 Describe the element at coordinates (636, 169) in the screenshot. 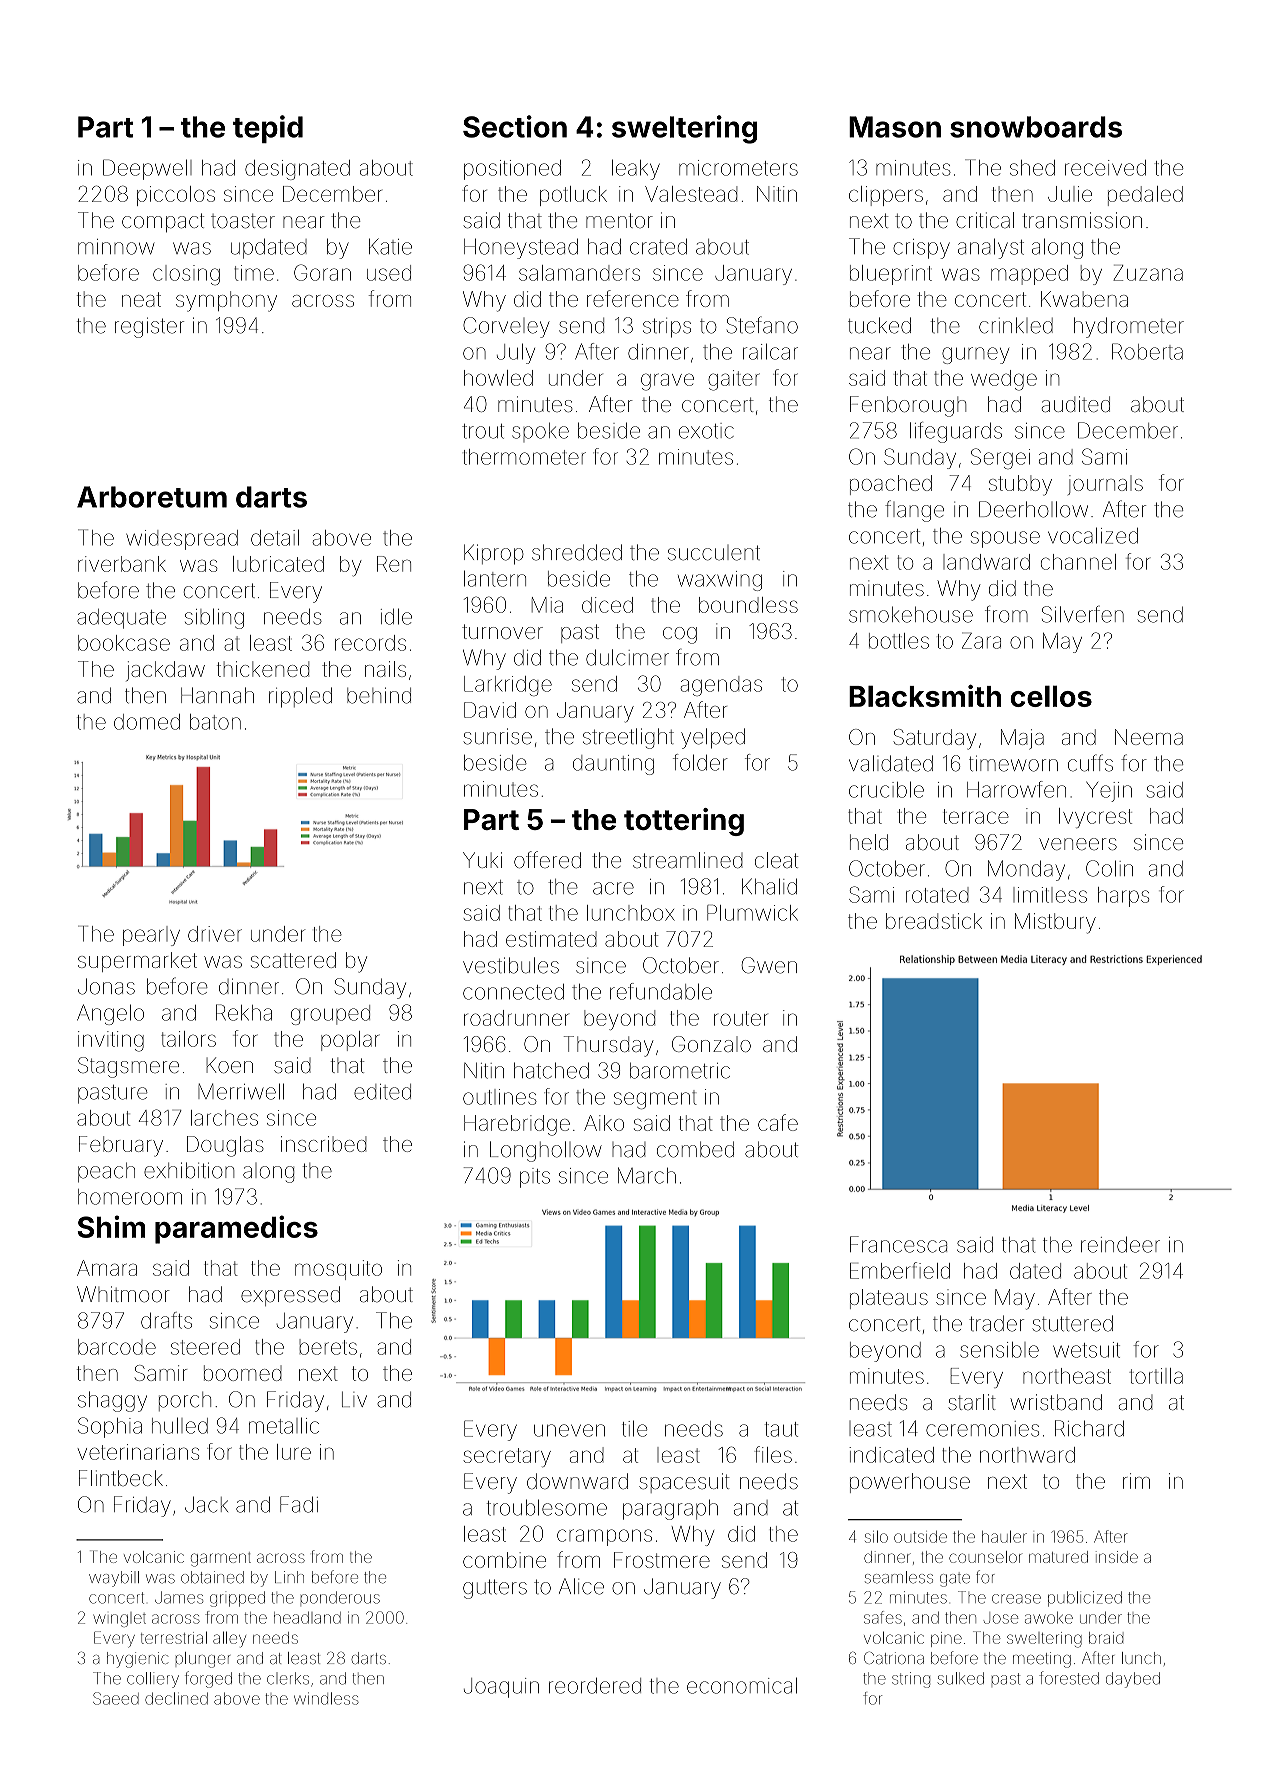

I see `leaky` at that location.
